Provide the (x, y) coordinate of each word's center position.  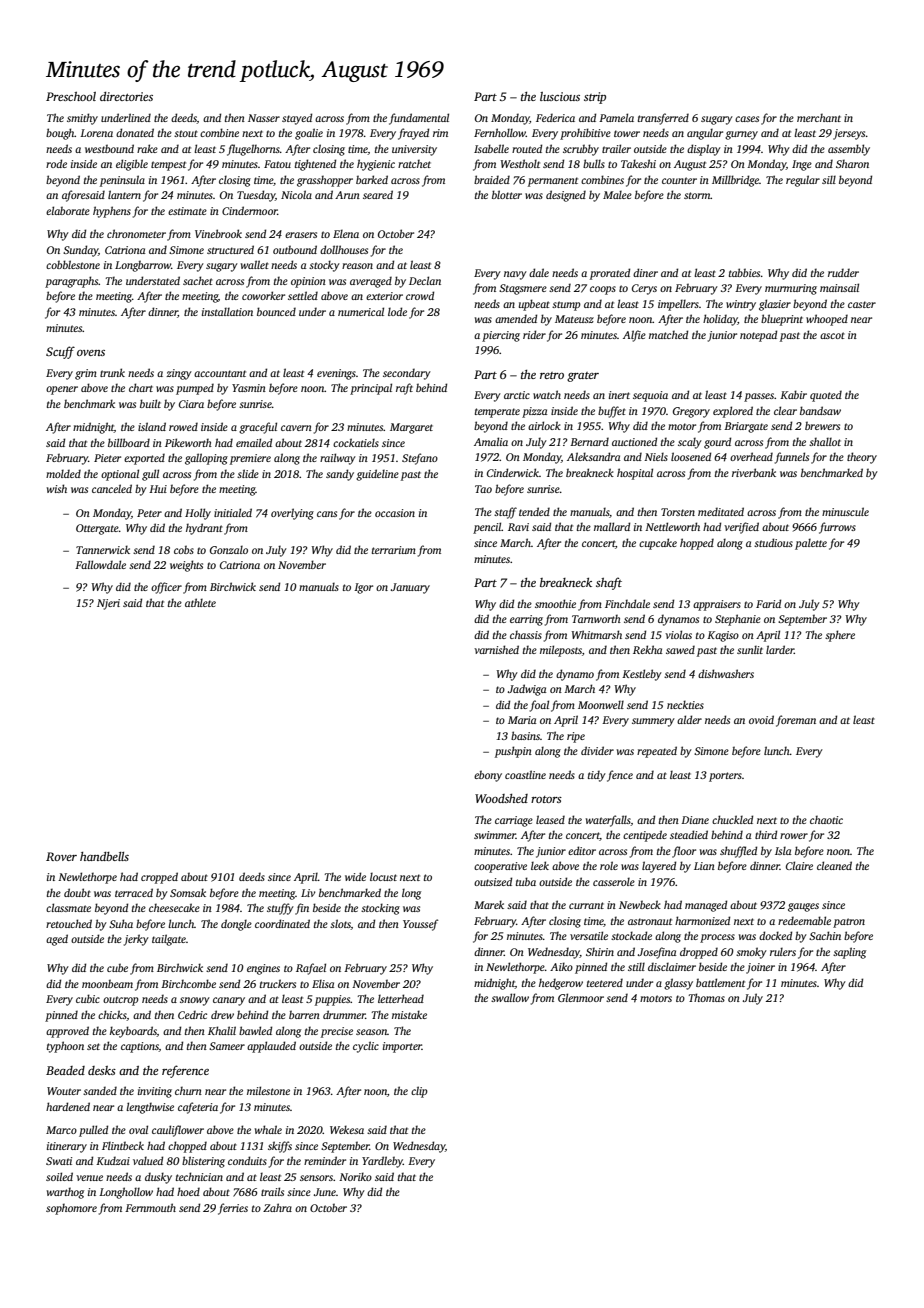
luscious (560, 96)
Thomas (707, 997)
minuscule (845, 511)
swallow (510, 997)
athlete (200, 602)
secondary (407, 374)
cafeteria (198, 1108)
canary (229, 1001)
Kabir (793, 394)
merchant (819, 117)
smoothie (555, 603)
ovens (91, 353)
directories (126, 96)
